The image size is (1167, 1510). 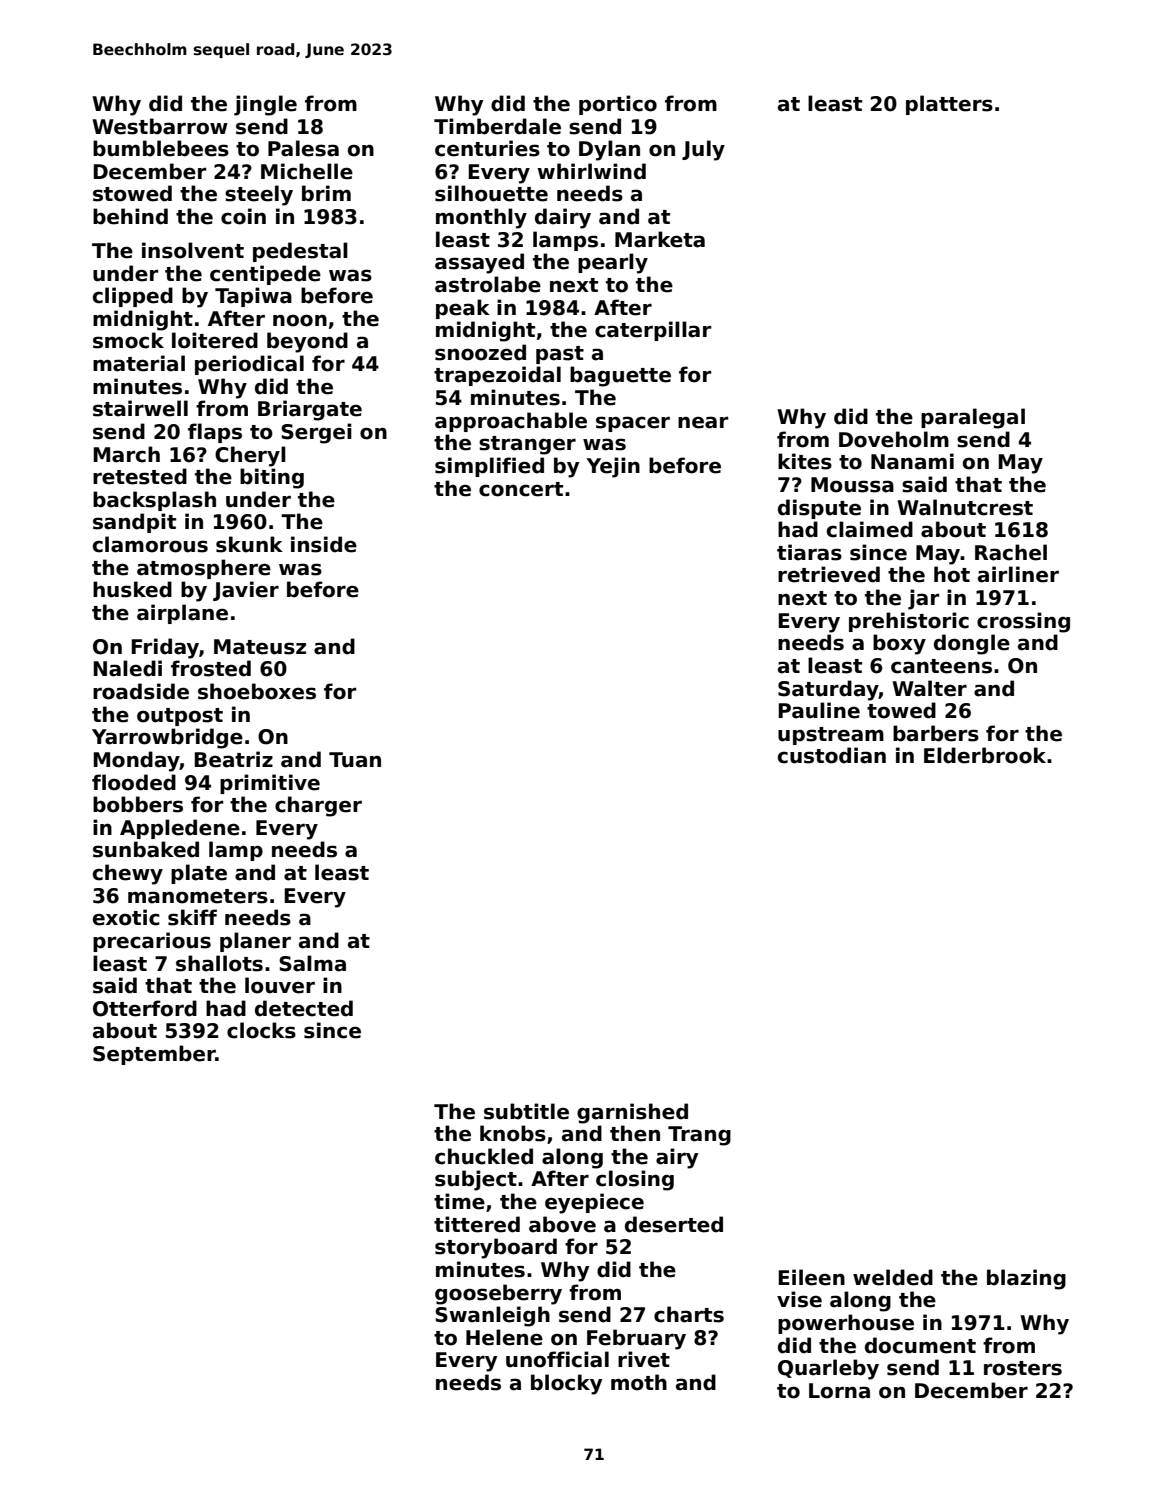 I want to click on Eileen, so click(x=811, y=1277).
